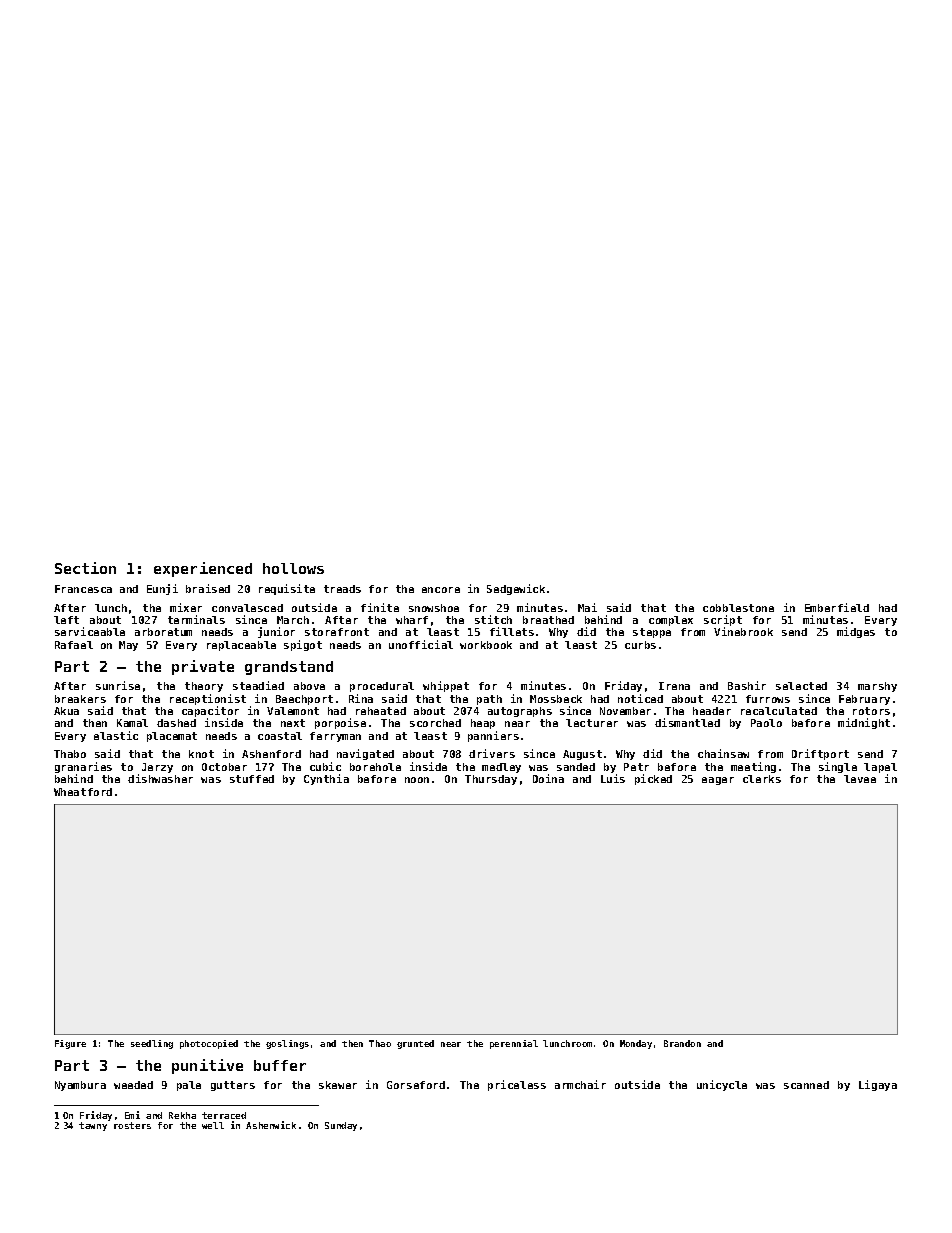 Image resolution: width=952 pixels, height=1233 pixels. Describe the element at coordinates (337, 632) in the page. I see `storefront` at that location.
